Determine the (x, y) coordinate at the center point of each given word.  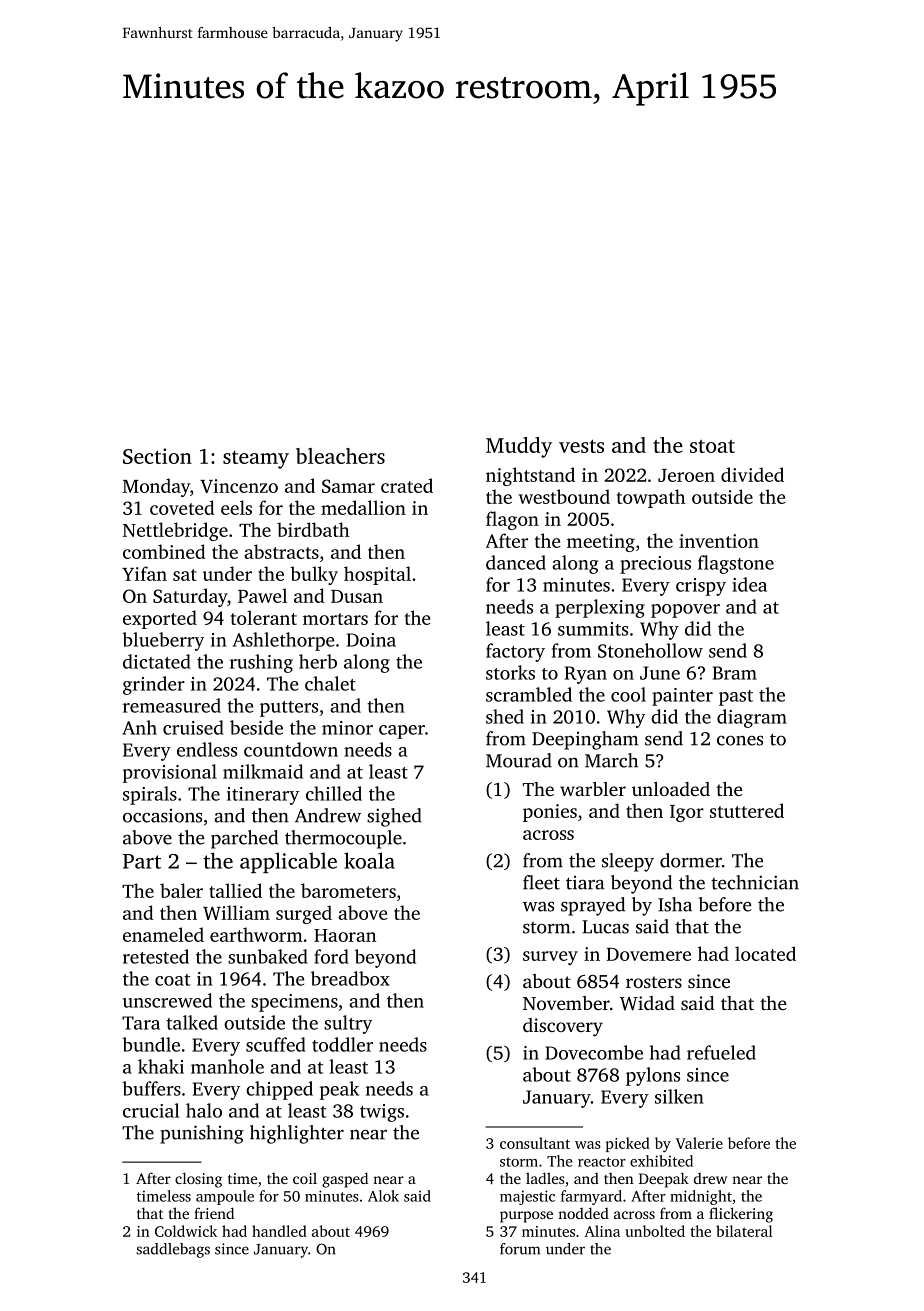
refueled (721, 1052)
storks (510, 672)
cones (740, 741)
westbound (564, 496)
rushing (261, 663)
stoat (712, 446)
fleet (541, 882)
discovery (563, 1027)
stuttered (747, 810)
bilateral (744, 1231)
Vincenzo (239, 486)
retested (156, 956)
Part (142, 861)
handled (279, 1231)
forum (520, 1249)
